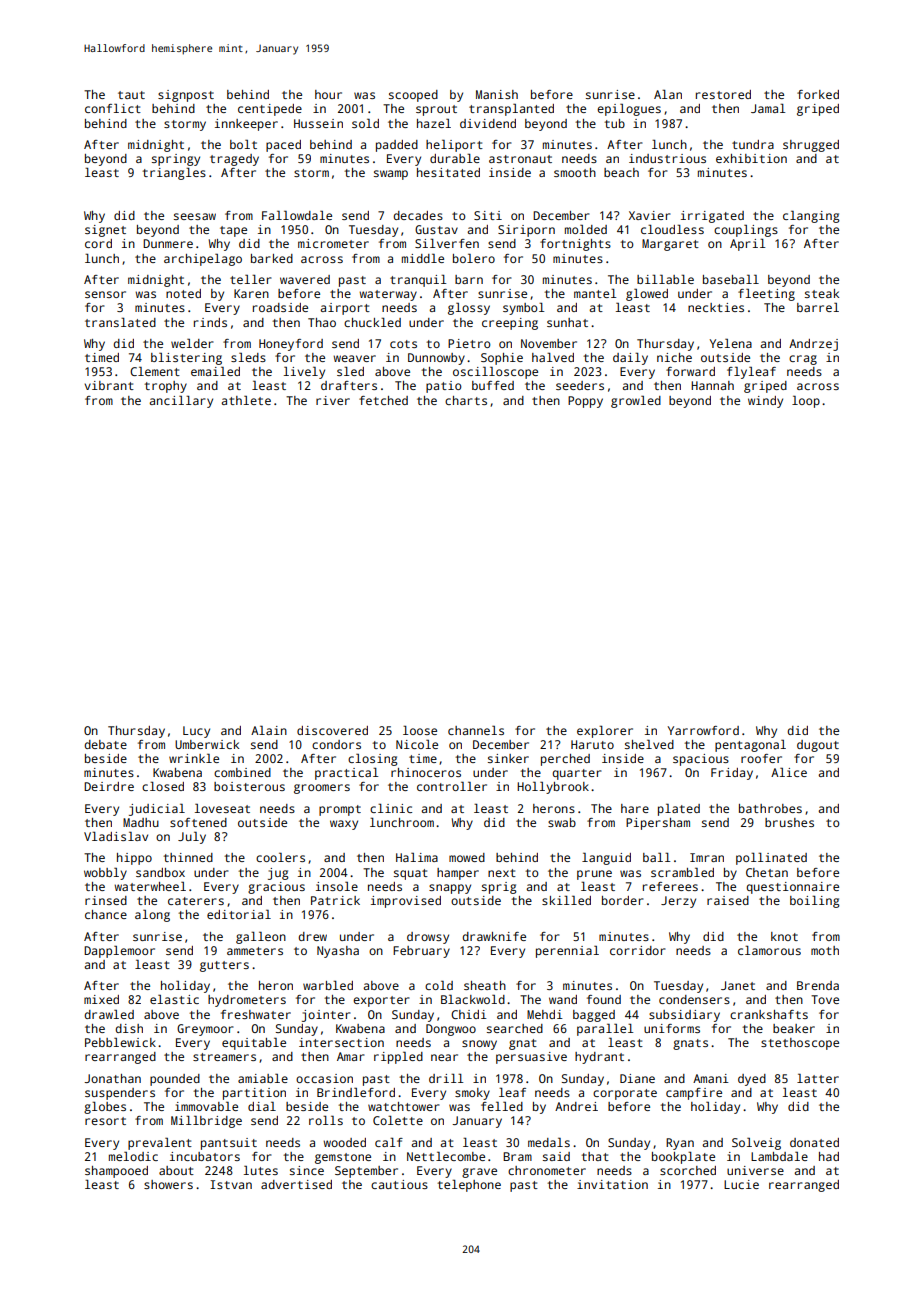 This document has height=1308, width=924. Describe the element at coordinates (246, 400) in the document. I see `athlete` at that location.
